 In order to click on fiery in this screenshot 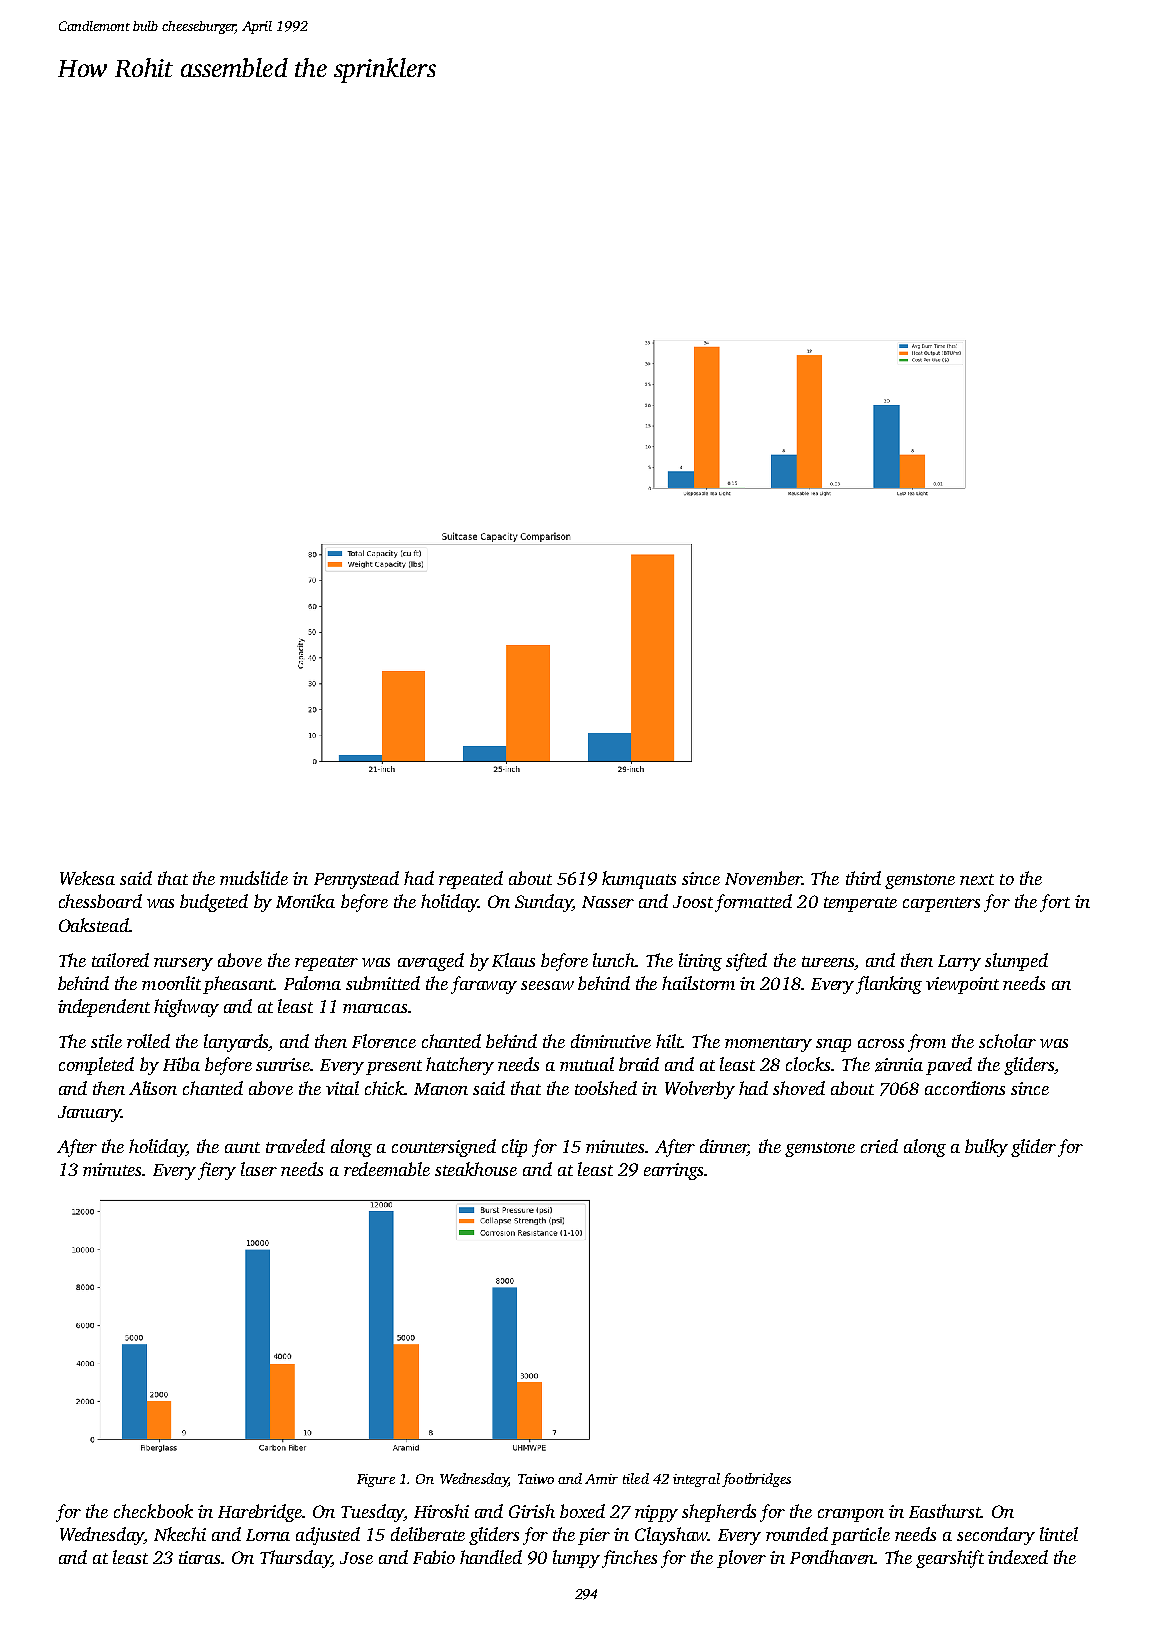, I will do `click(217, 1171)`.
